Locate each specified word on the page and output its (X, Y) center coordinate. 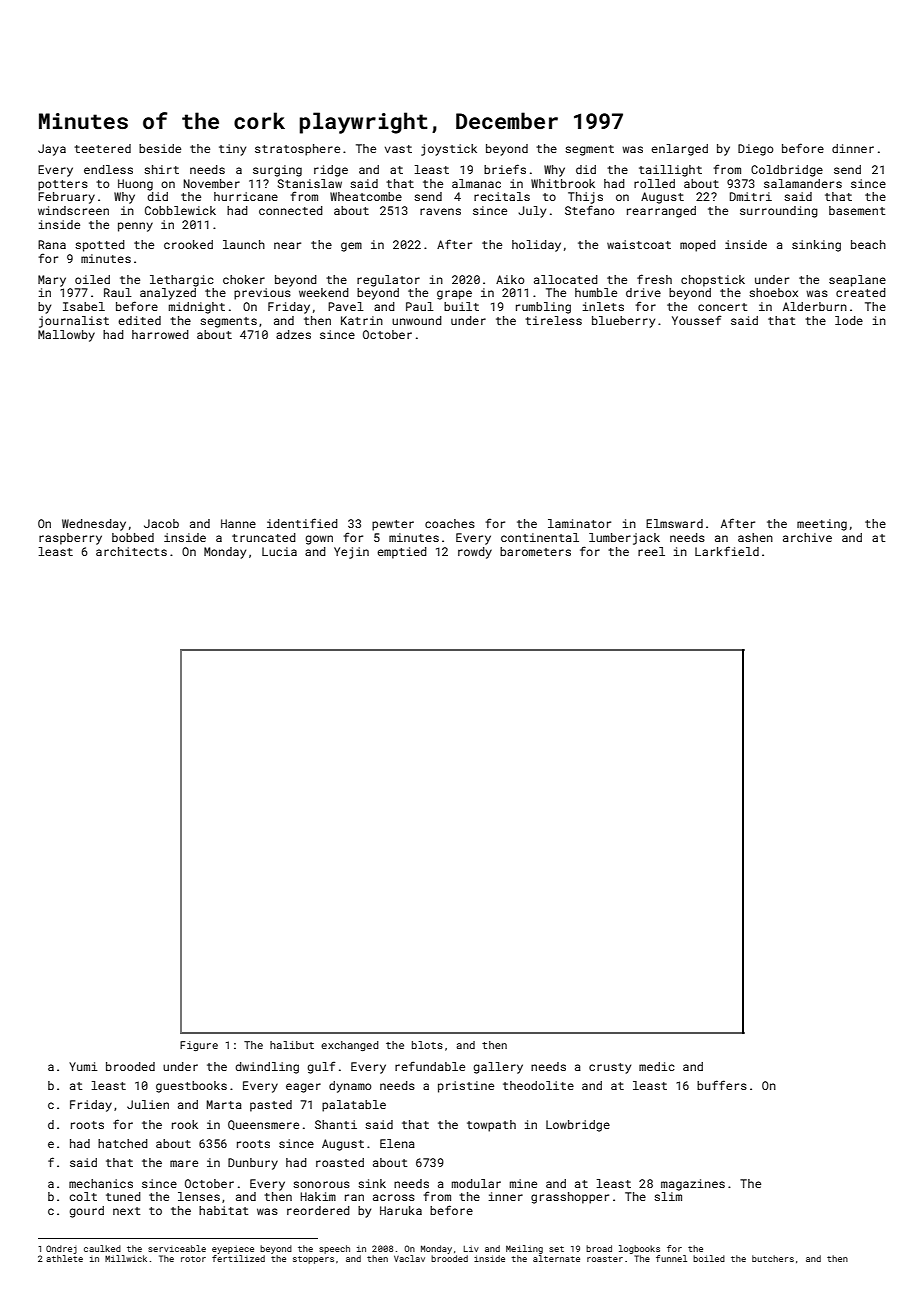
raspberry (70, 539)
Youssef (697, 320)
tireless (553, 320)
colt (83, 1196)
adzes (293, 334)
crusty (610, 1068)
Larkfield (727, 551)
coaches (450, 523)
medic (657, 1066)
